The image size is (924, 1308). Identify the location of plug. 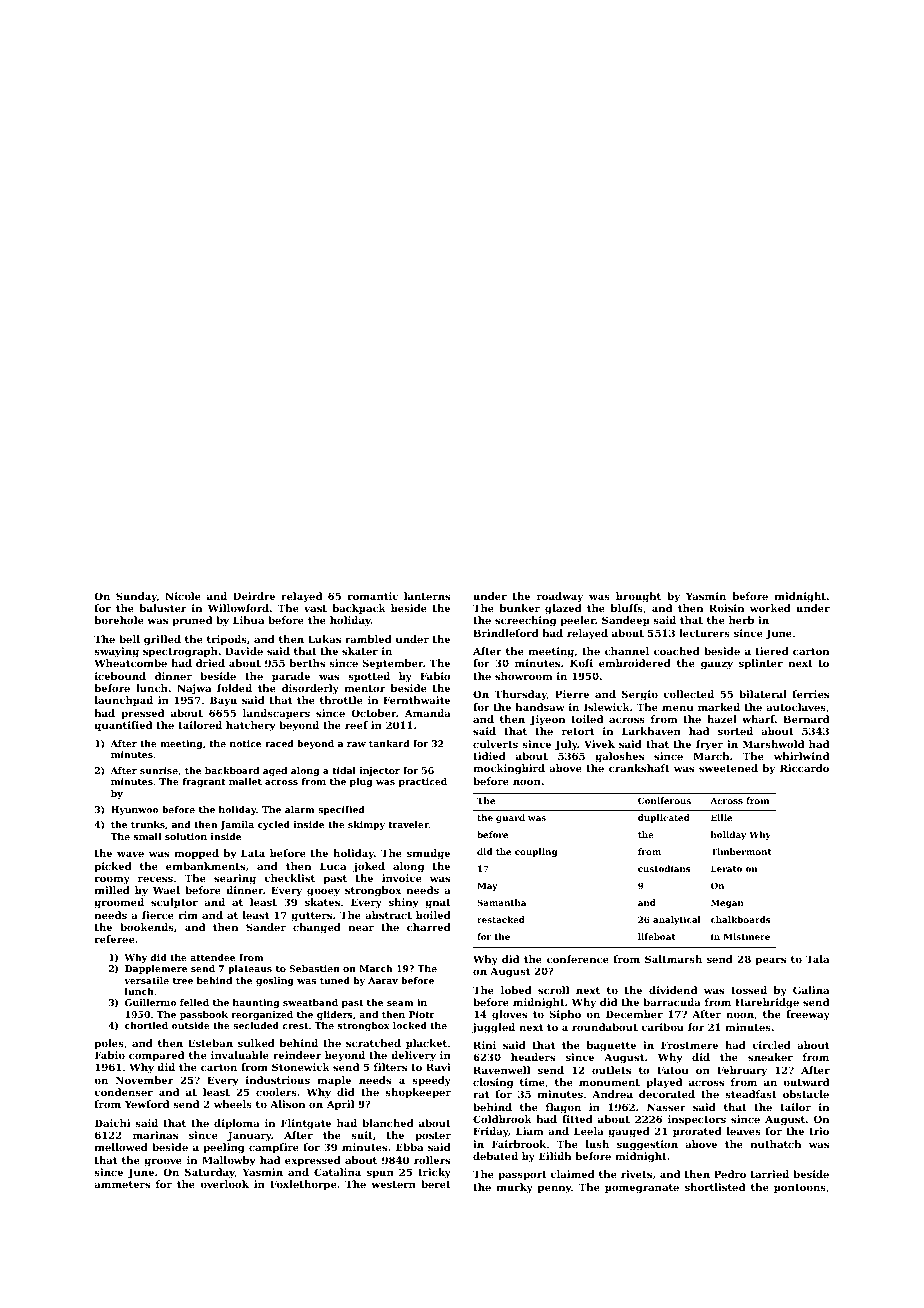
(361, 782).
